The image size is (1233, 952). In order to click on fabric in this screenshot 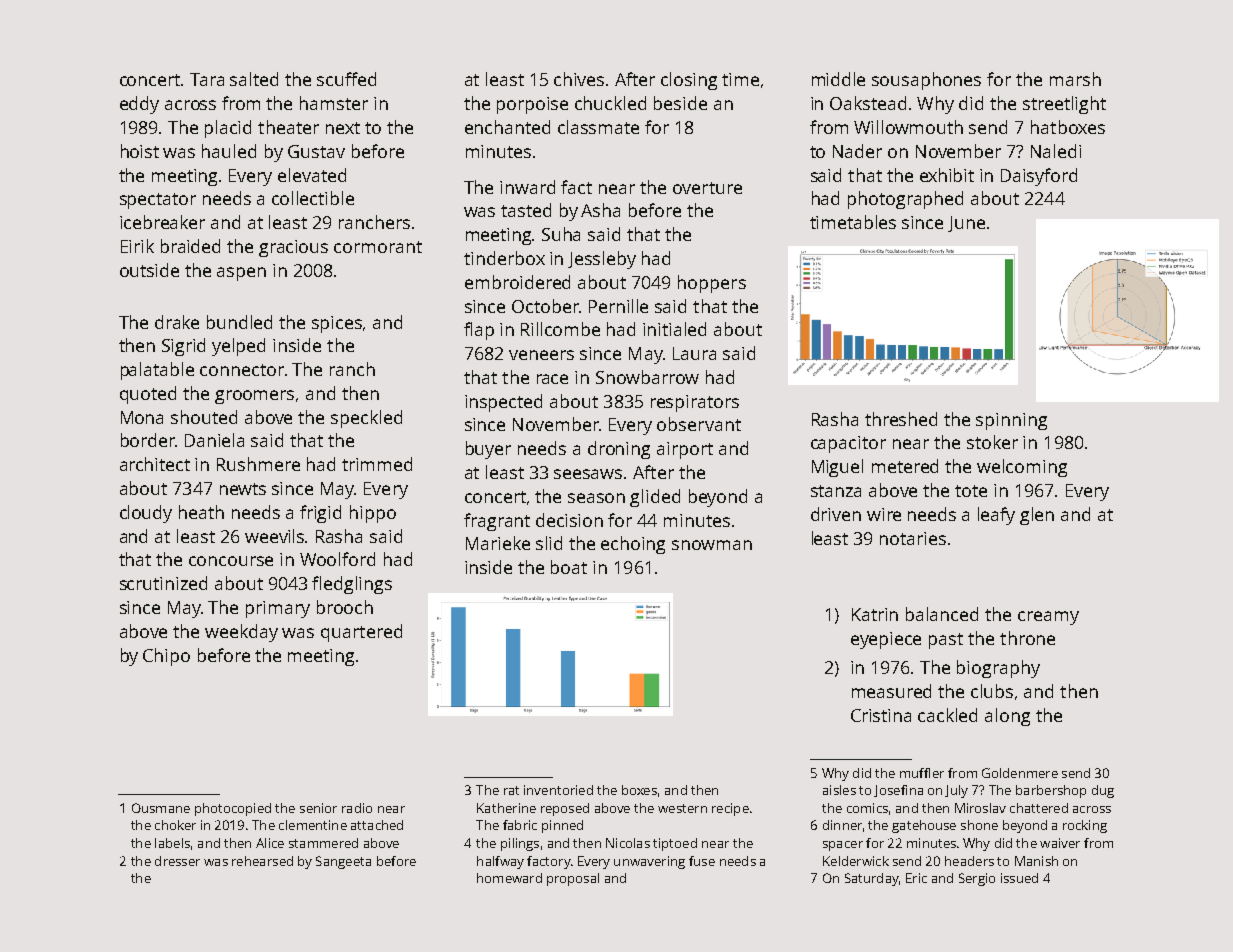, I will do `click(520, 825)`.
